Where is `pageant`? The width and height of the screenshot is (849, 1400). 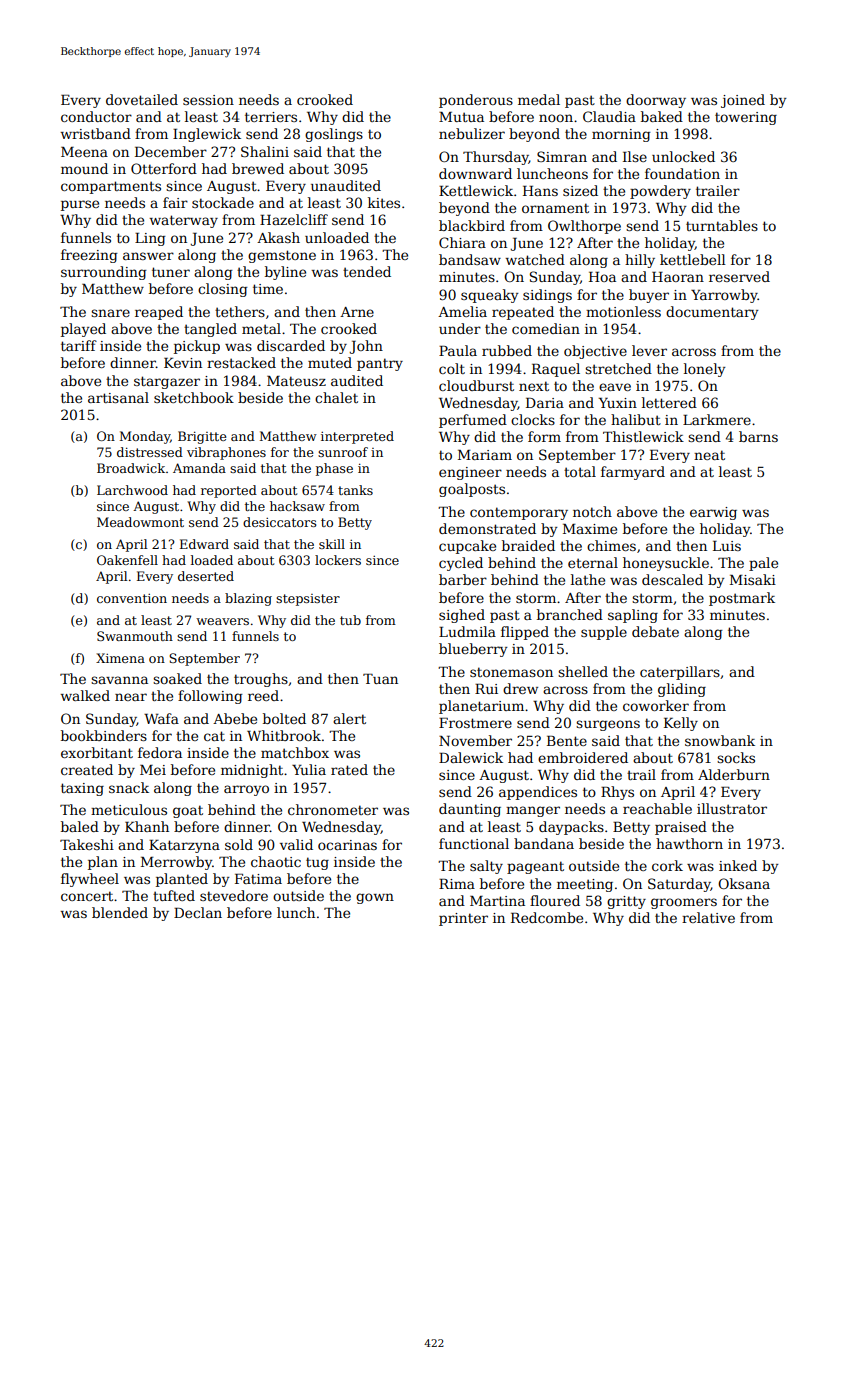
pageant is located at coordinates (535, 867).
